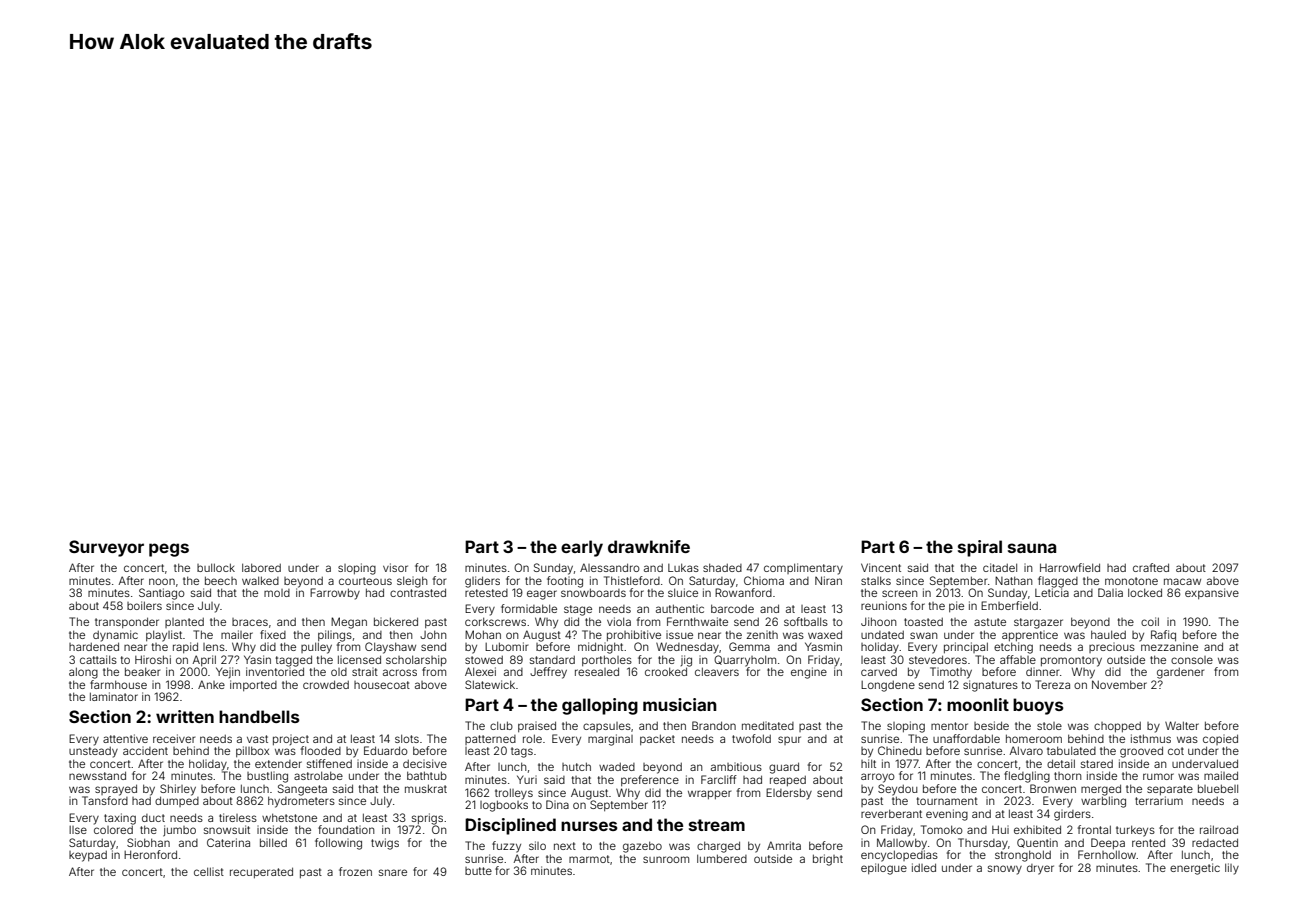 This image has width=1308, height=924. Describe the element at coordinates (803, 569) in the image. I see `complimentary` at that location.
